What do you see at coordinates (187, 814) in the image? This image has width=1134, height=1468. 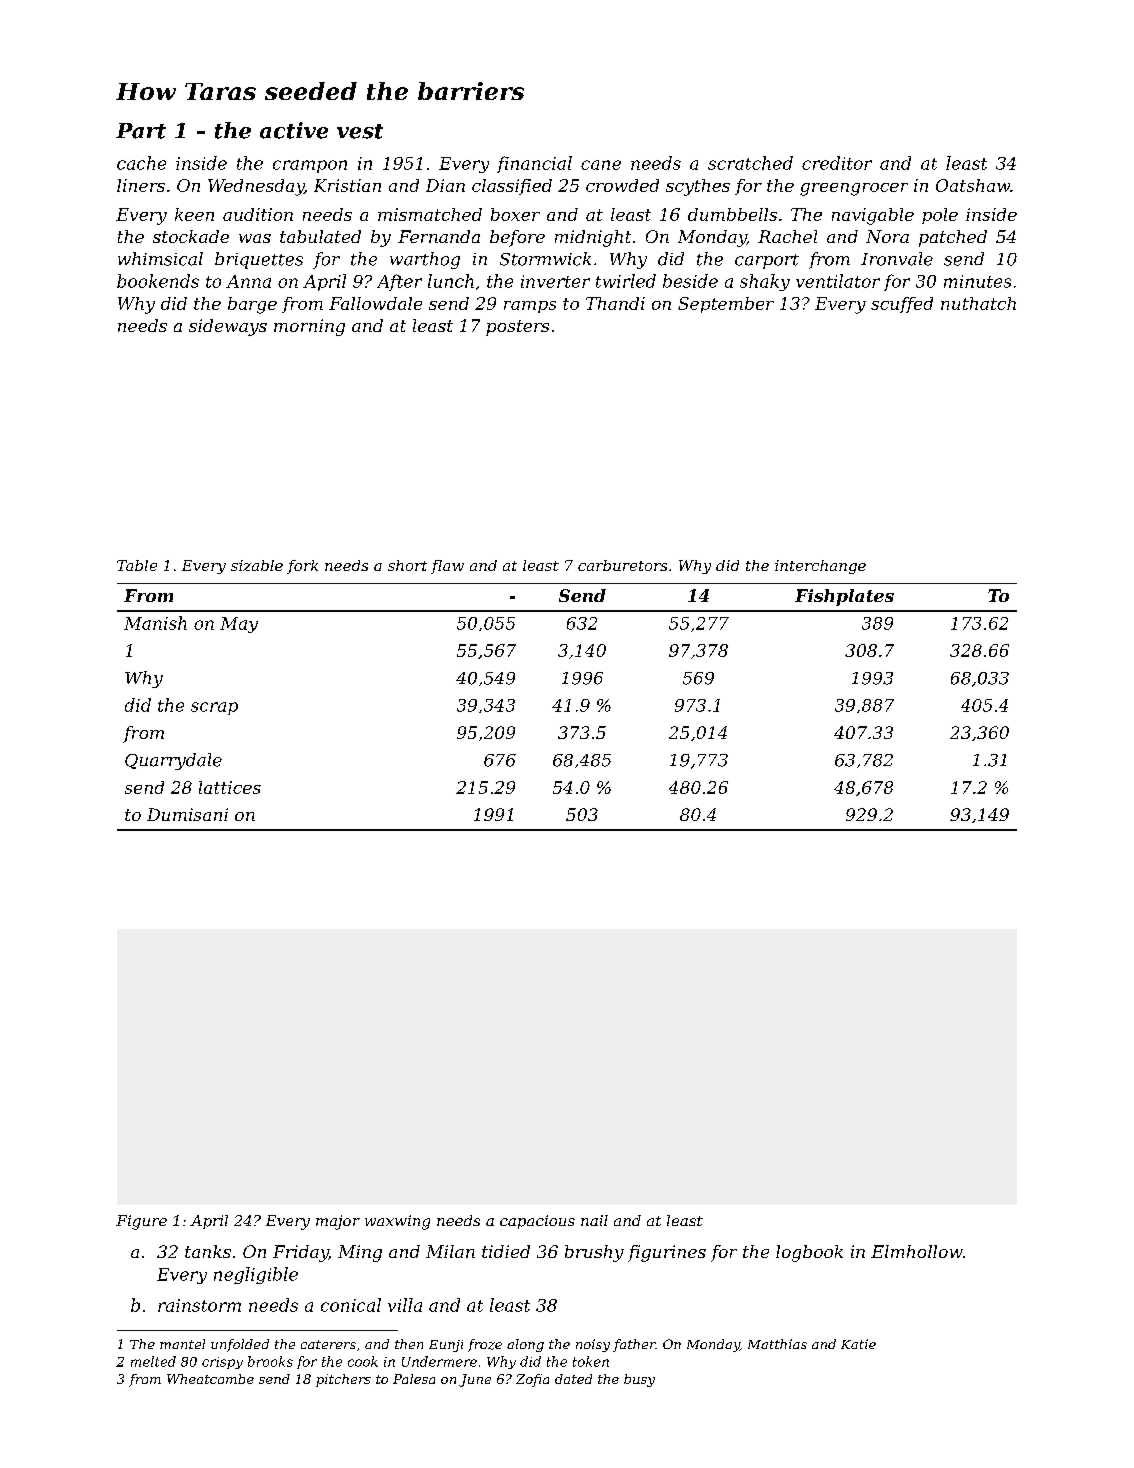 I see `Dumisani` at bounding box center [187, 814].
